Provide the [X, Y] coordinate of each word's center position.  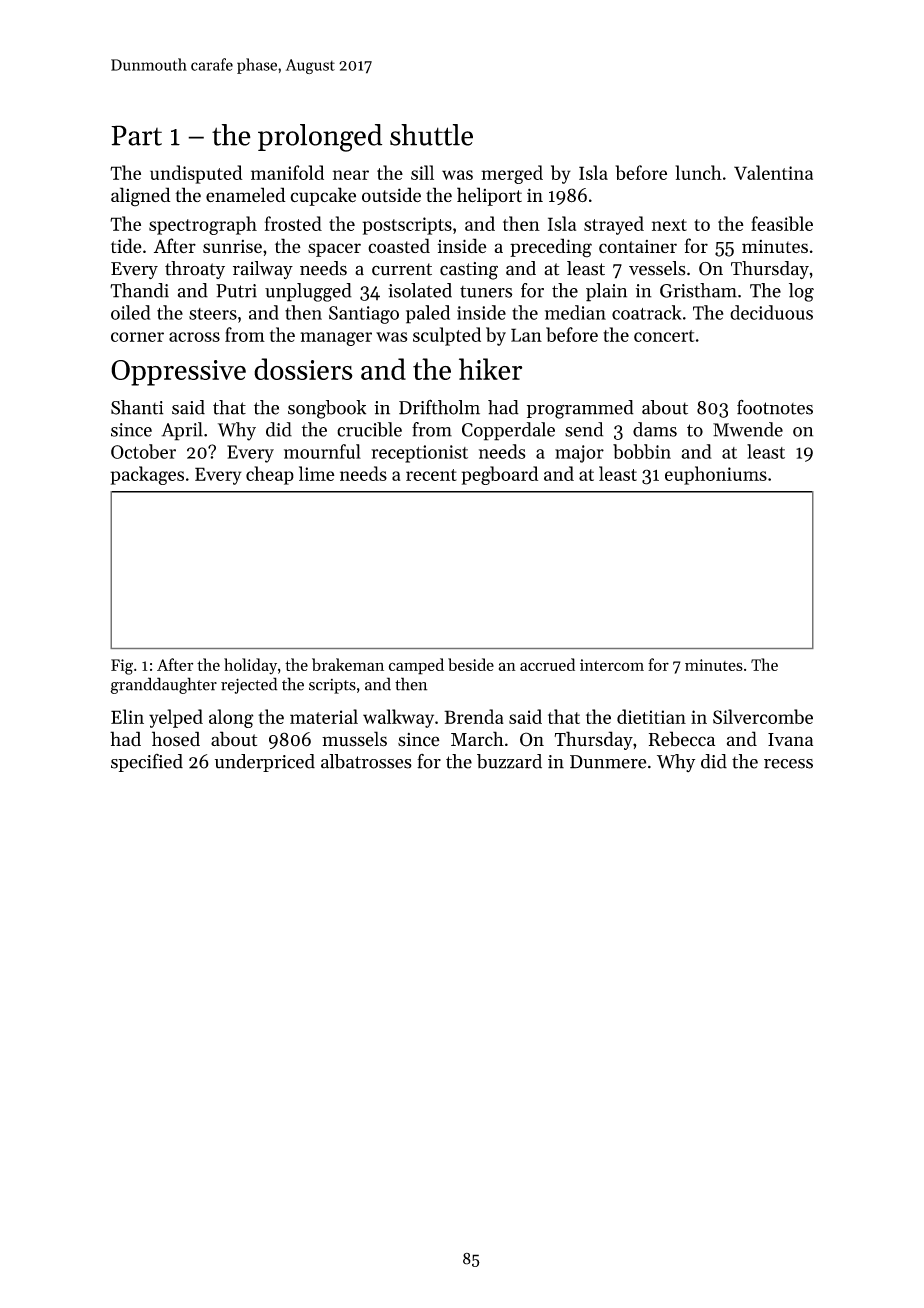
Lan [526, 335]
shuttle [431, 135]
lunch [698, 172]
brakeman [348, 664]
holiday [250, 666]
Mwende [748, 429]
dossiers [303, 369]
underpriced [265, 763]
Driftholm [439, 407]
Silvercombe [763, 716]
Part [136, 135]
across [194, 337]
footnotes [775, 407]
